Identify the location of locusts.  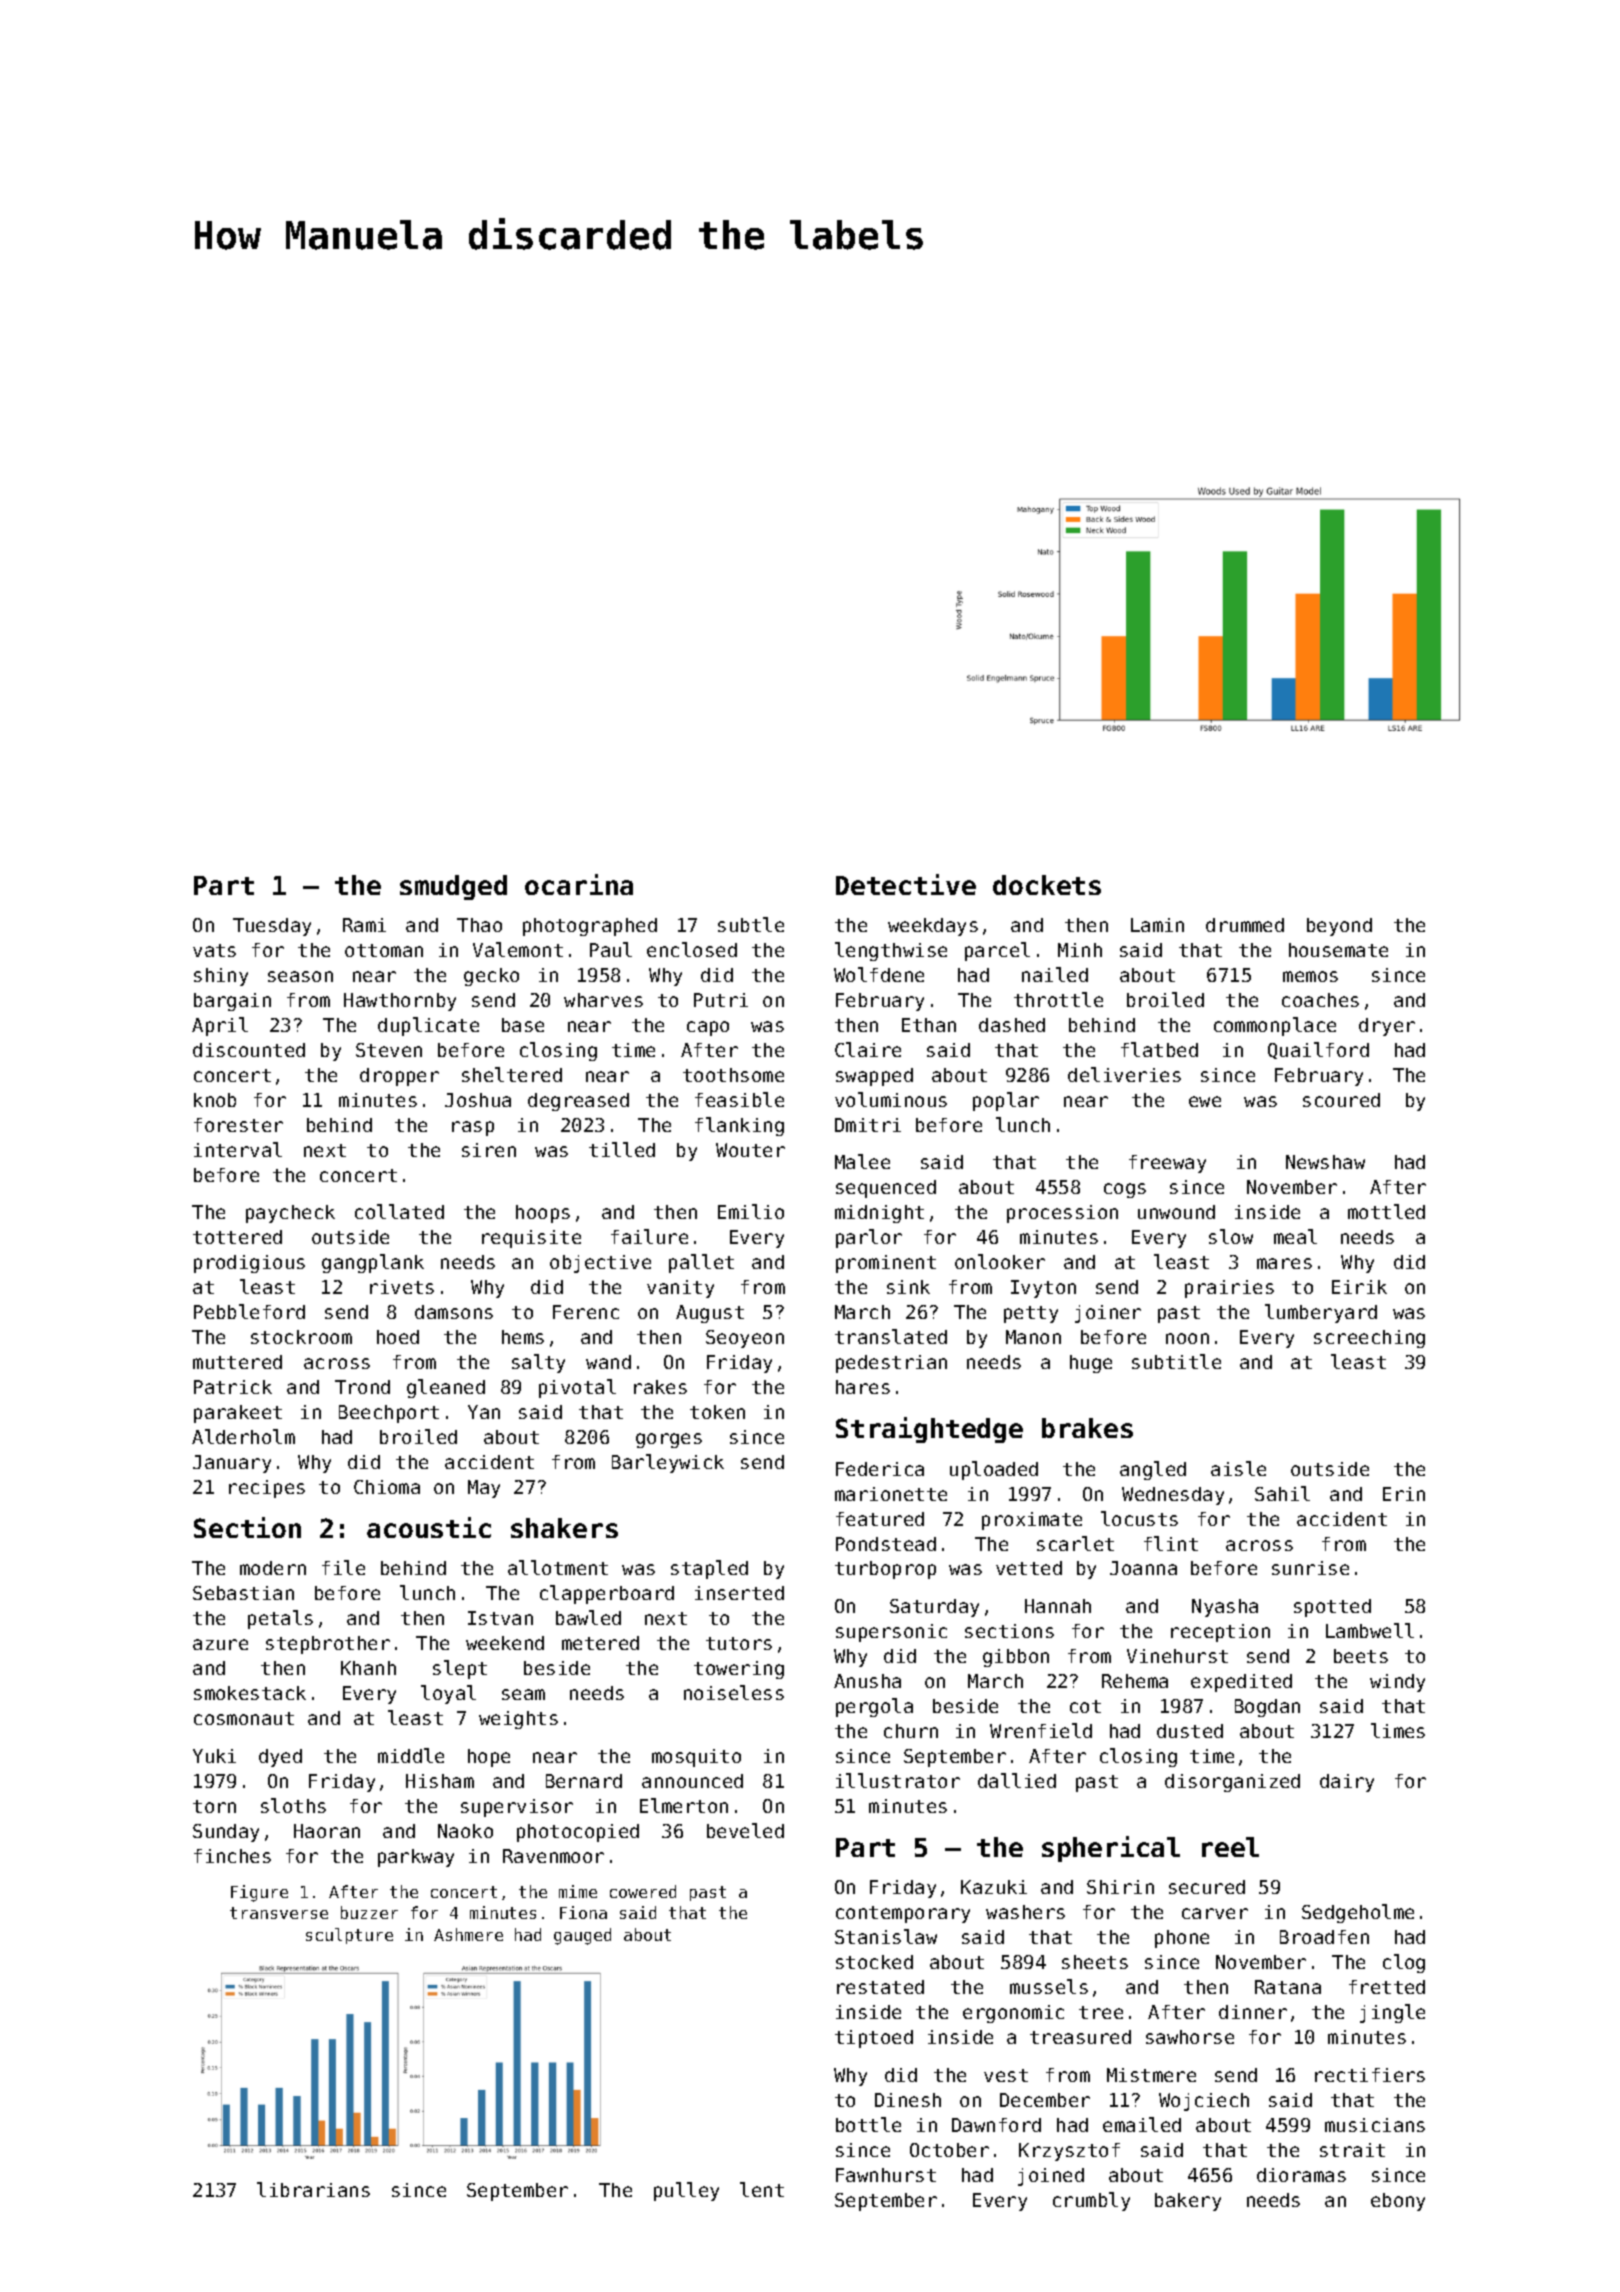
(1139, 1518).
